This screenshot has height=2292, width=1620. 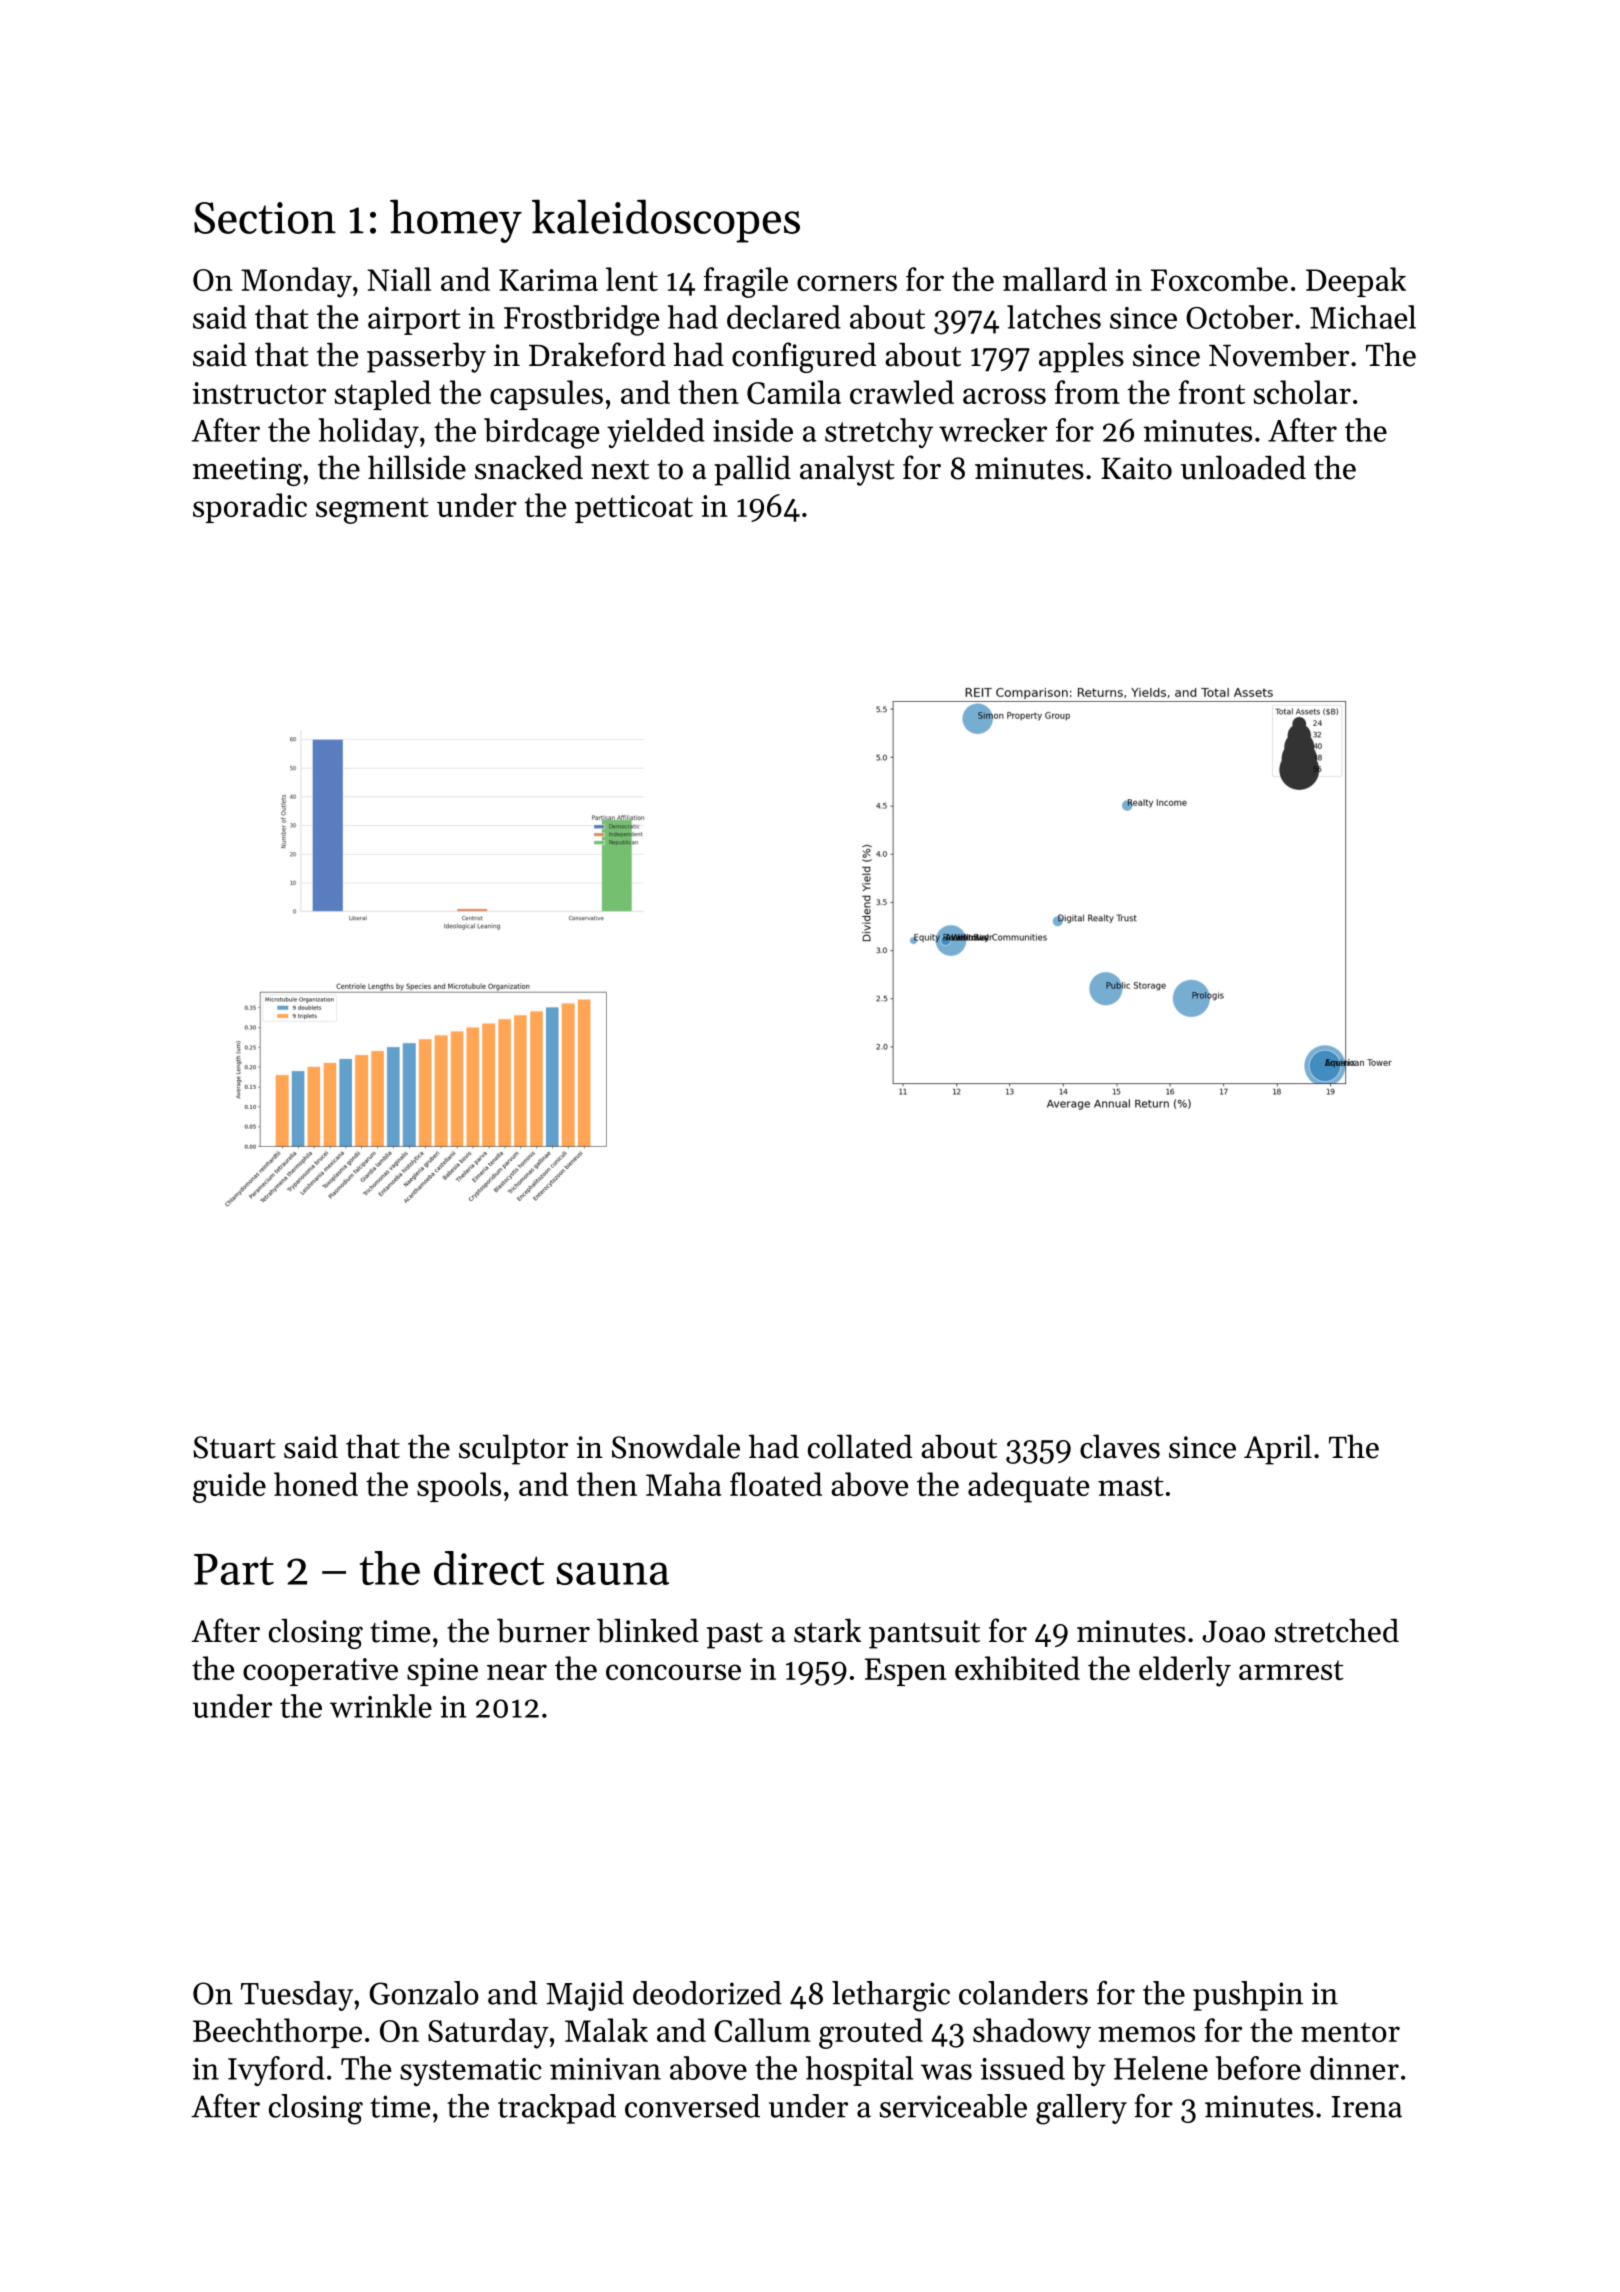 What do you see at coordinates (634, 509) in the screenshot?
I see `petticoat` at bounding box center [634, 509].
